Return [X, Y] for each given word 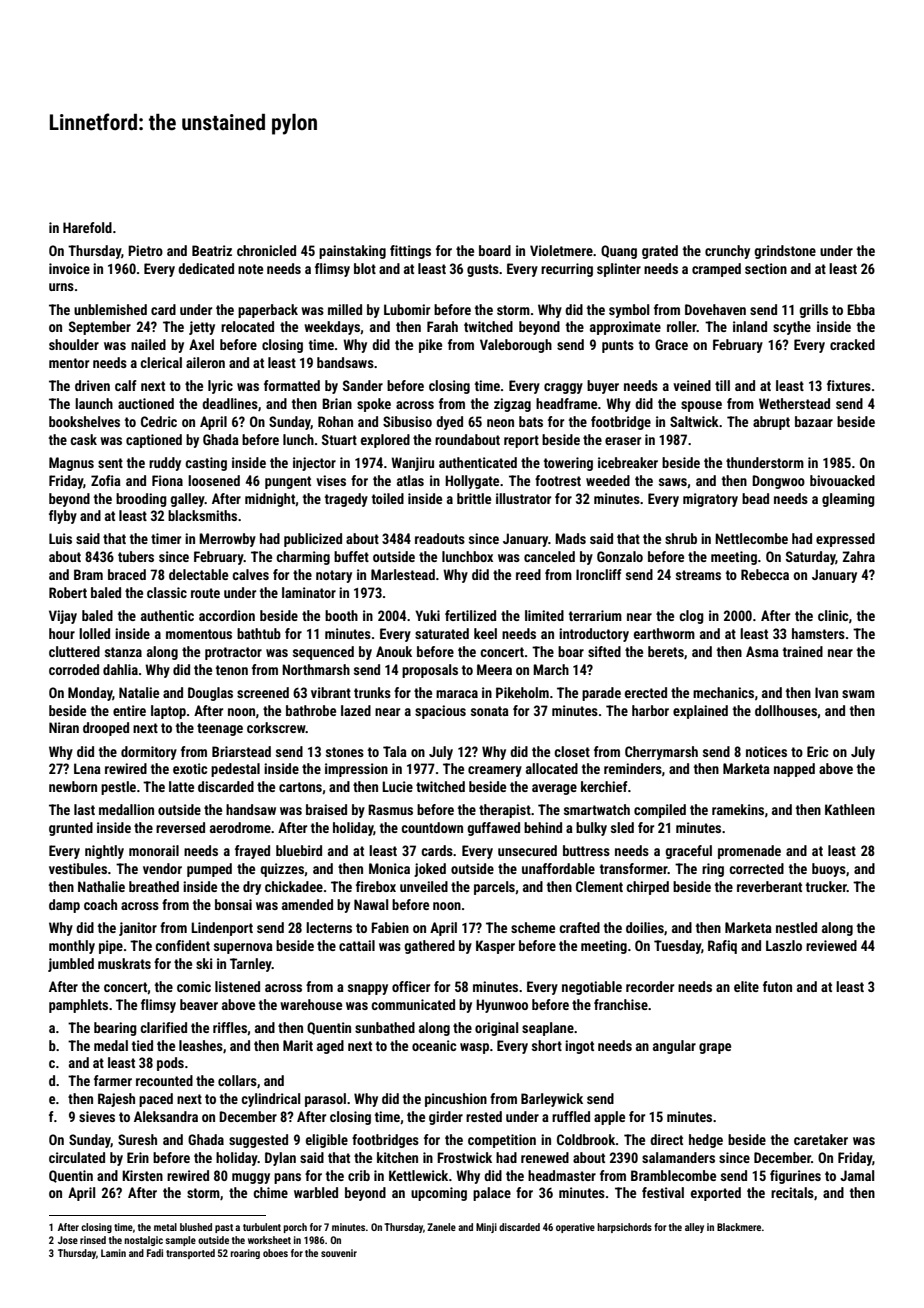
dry [252, 888]
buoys [829, 870]
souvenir [339, 1253]
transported [190, 1254]
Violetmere [561, 250]
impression [356, 770]
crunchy [727, 252]
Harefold [87, 227]
